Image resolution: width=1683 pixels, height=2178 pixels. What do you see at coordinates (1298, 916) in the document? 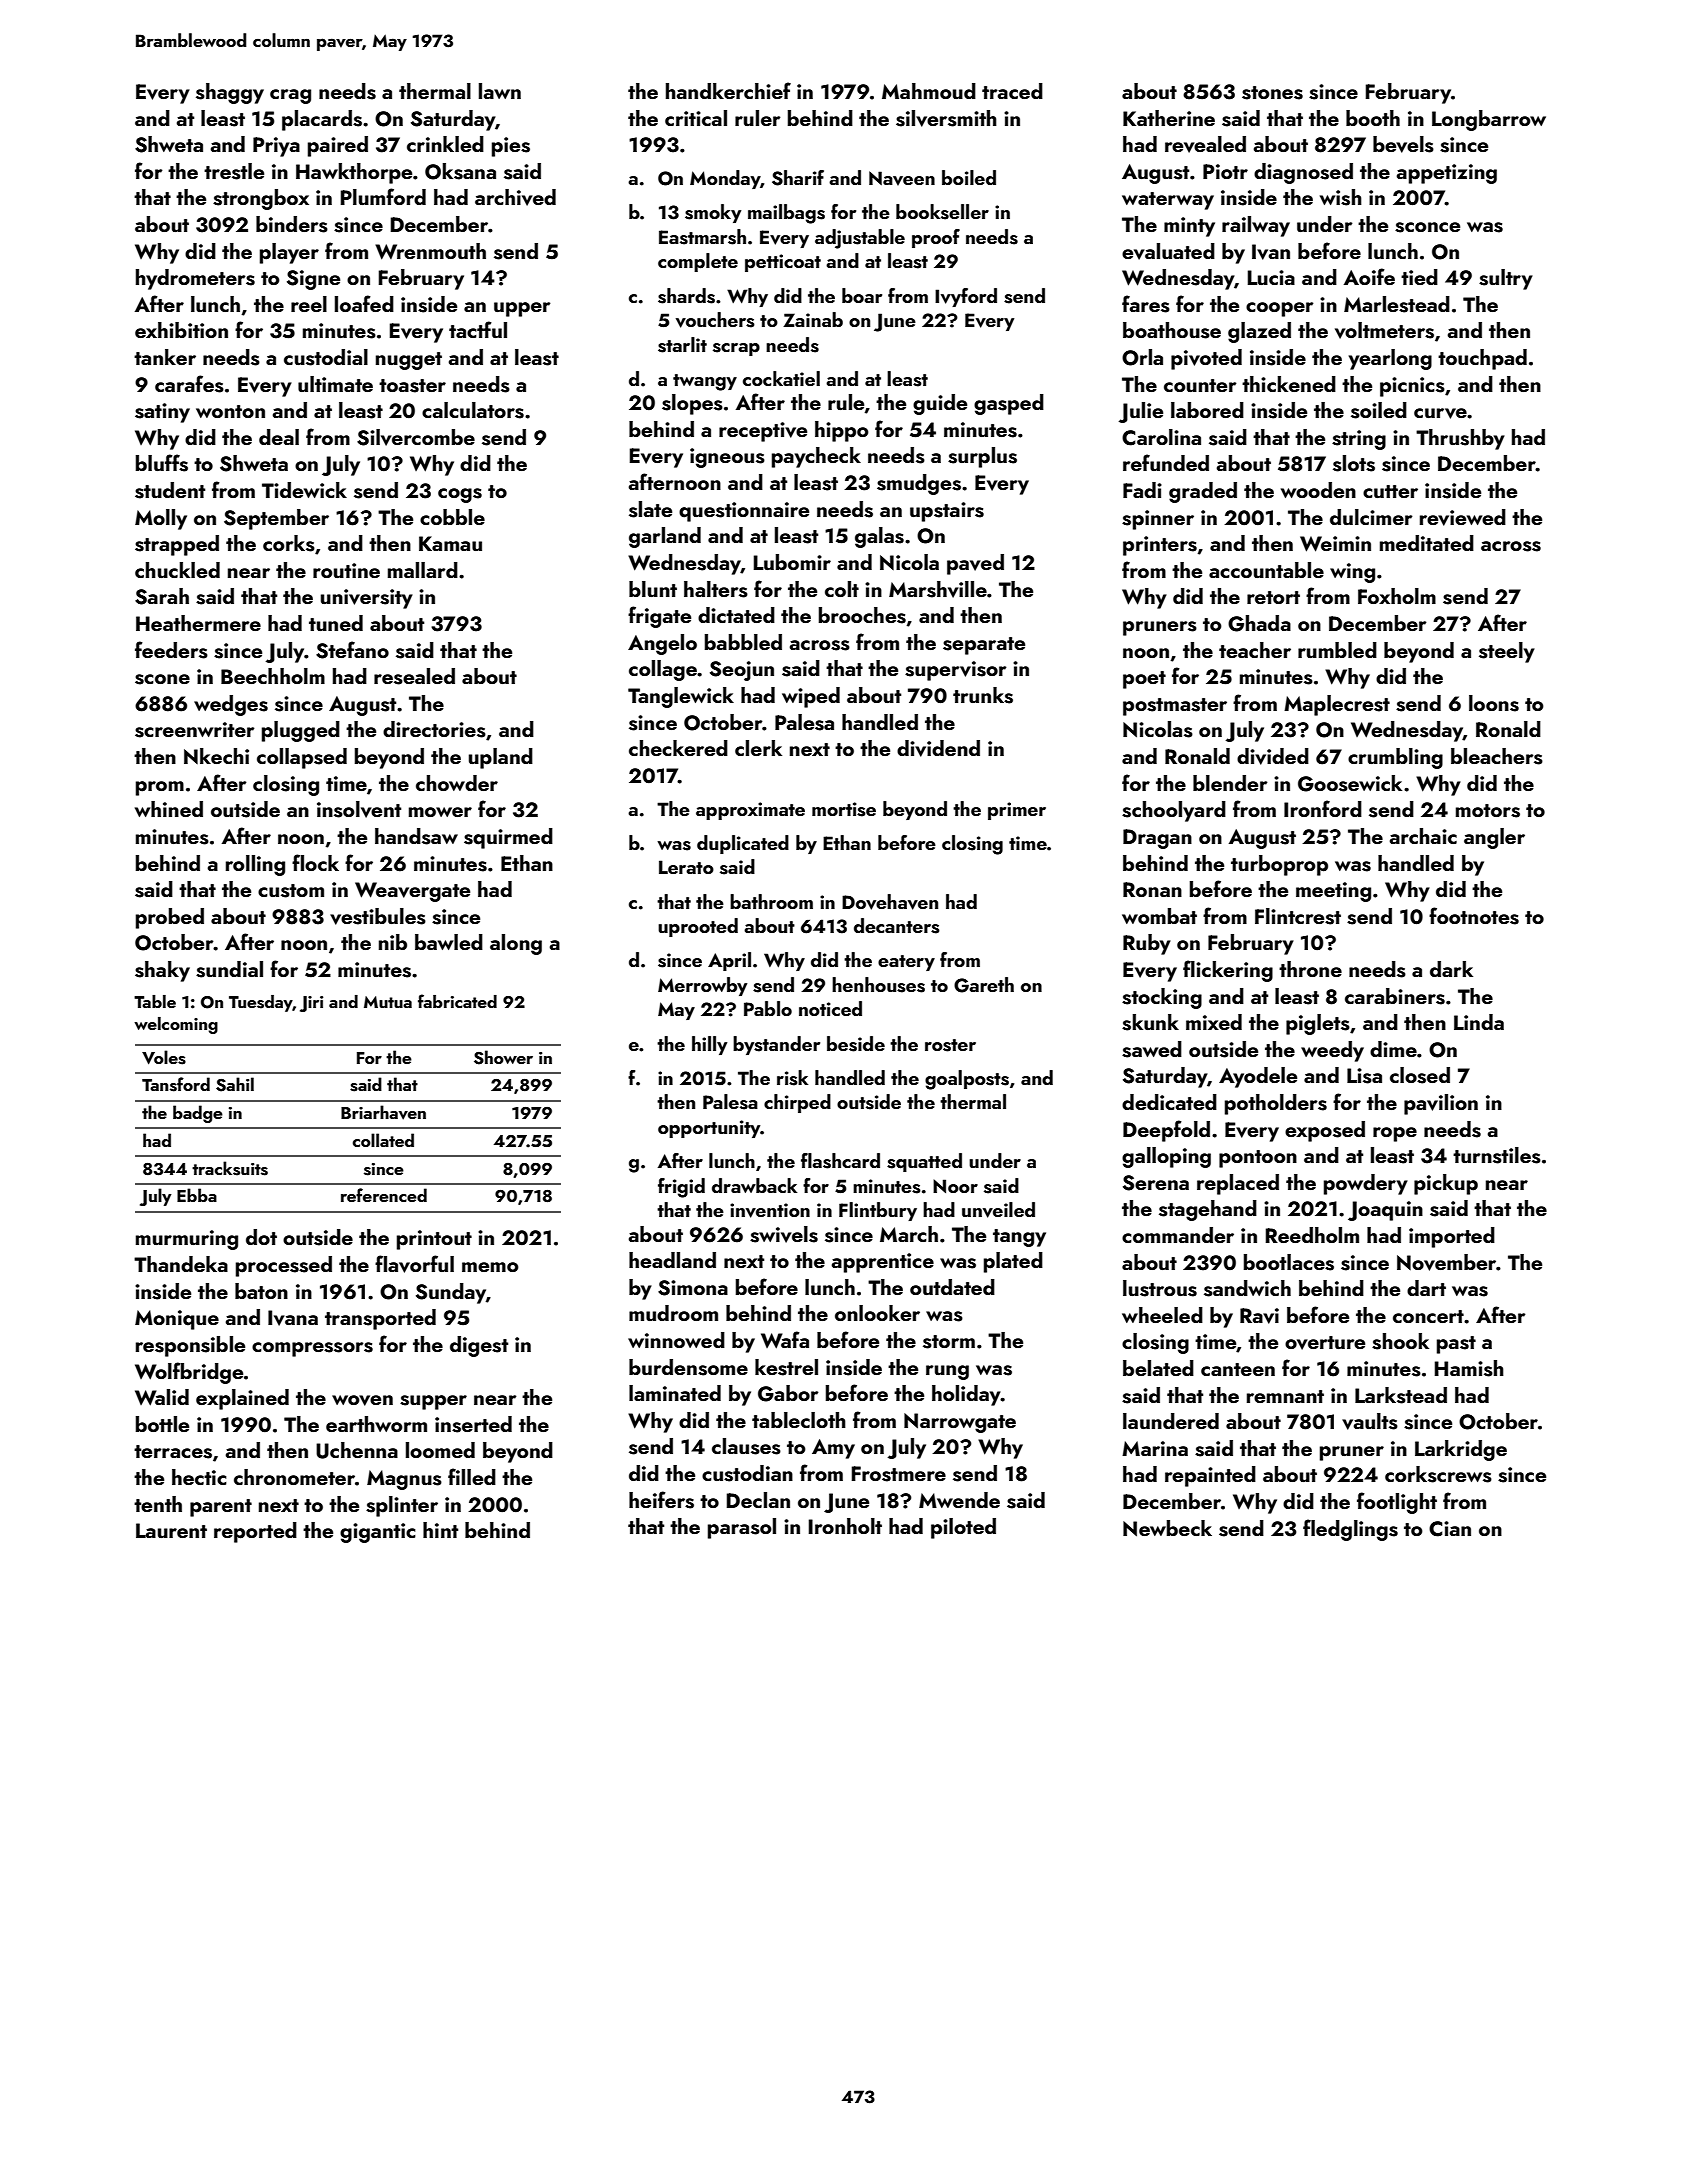
I see `Flintcrest` at bounding box center [1298, 916].
